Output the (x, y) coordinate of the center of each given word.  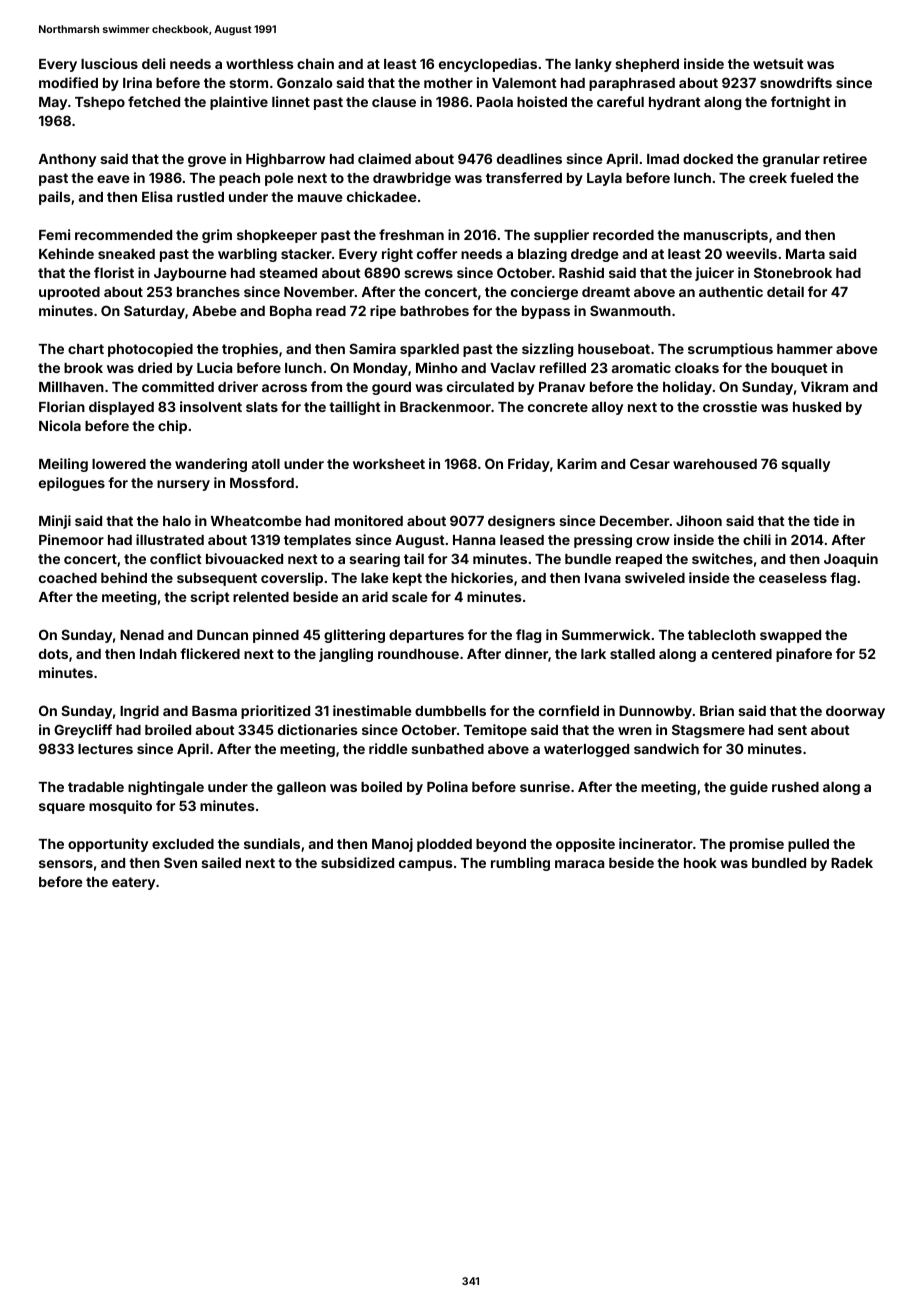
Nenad (142, 635)
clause (394, 102)
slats (262, 407)
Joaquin (851, 560)
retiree (845, 158)
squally (805, 465)
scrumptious (730, 350)
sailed (221, 862)
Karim (577, 463)
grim (217, 236)
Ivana (602, 578)
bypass (546, 312)
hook (700, 863)
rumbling (520, 864)
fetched (154, 101)
